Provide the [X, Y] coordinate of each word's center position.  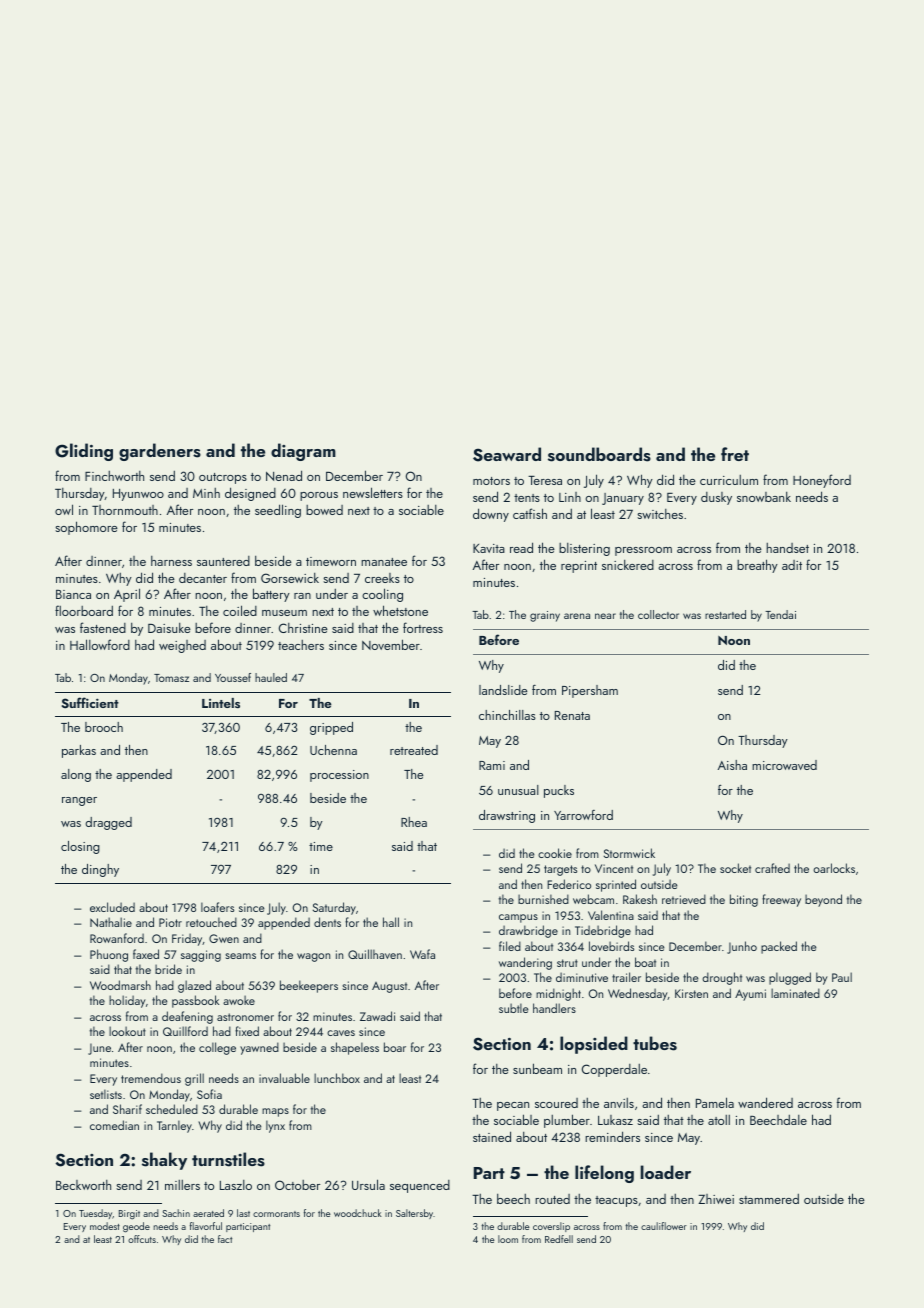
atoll [719, 1120]
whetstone [400, 610]
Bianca [73, 594]
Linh [570, 497]
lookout [127, 1031]
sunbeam [537, 1068]
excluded [112, 907]
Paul [842, 977]
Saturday [334, 908]
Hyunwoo [138, 495]
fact [225, 1239]
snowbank [764, 497]
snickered [628, 565]
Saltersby [414, 1214]
